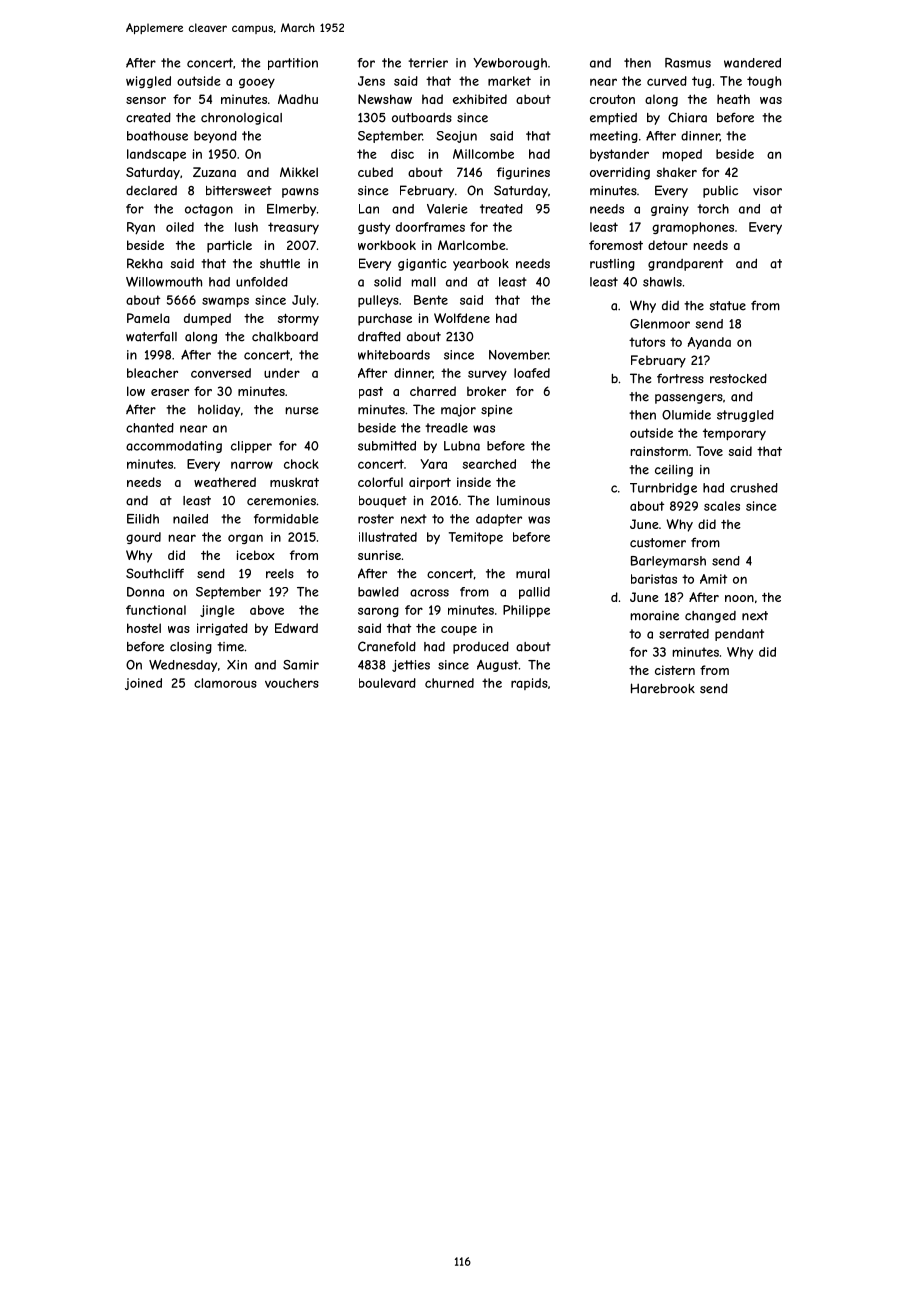  I want to click on survey, so click(487, 375).
